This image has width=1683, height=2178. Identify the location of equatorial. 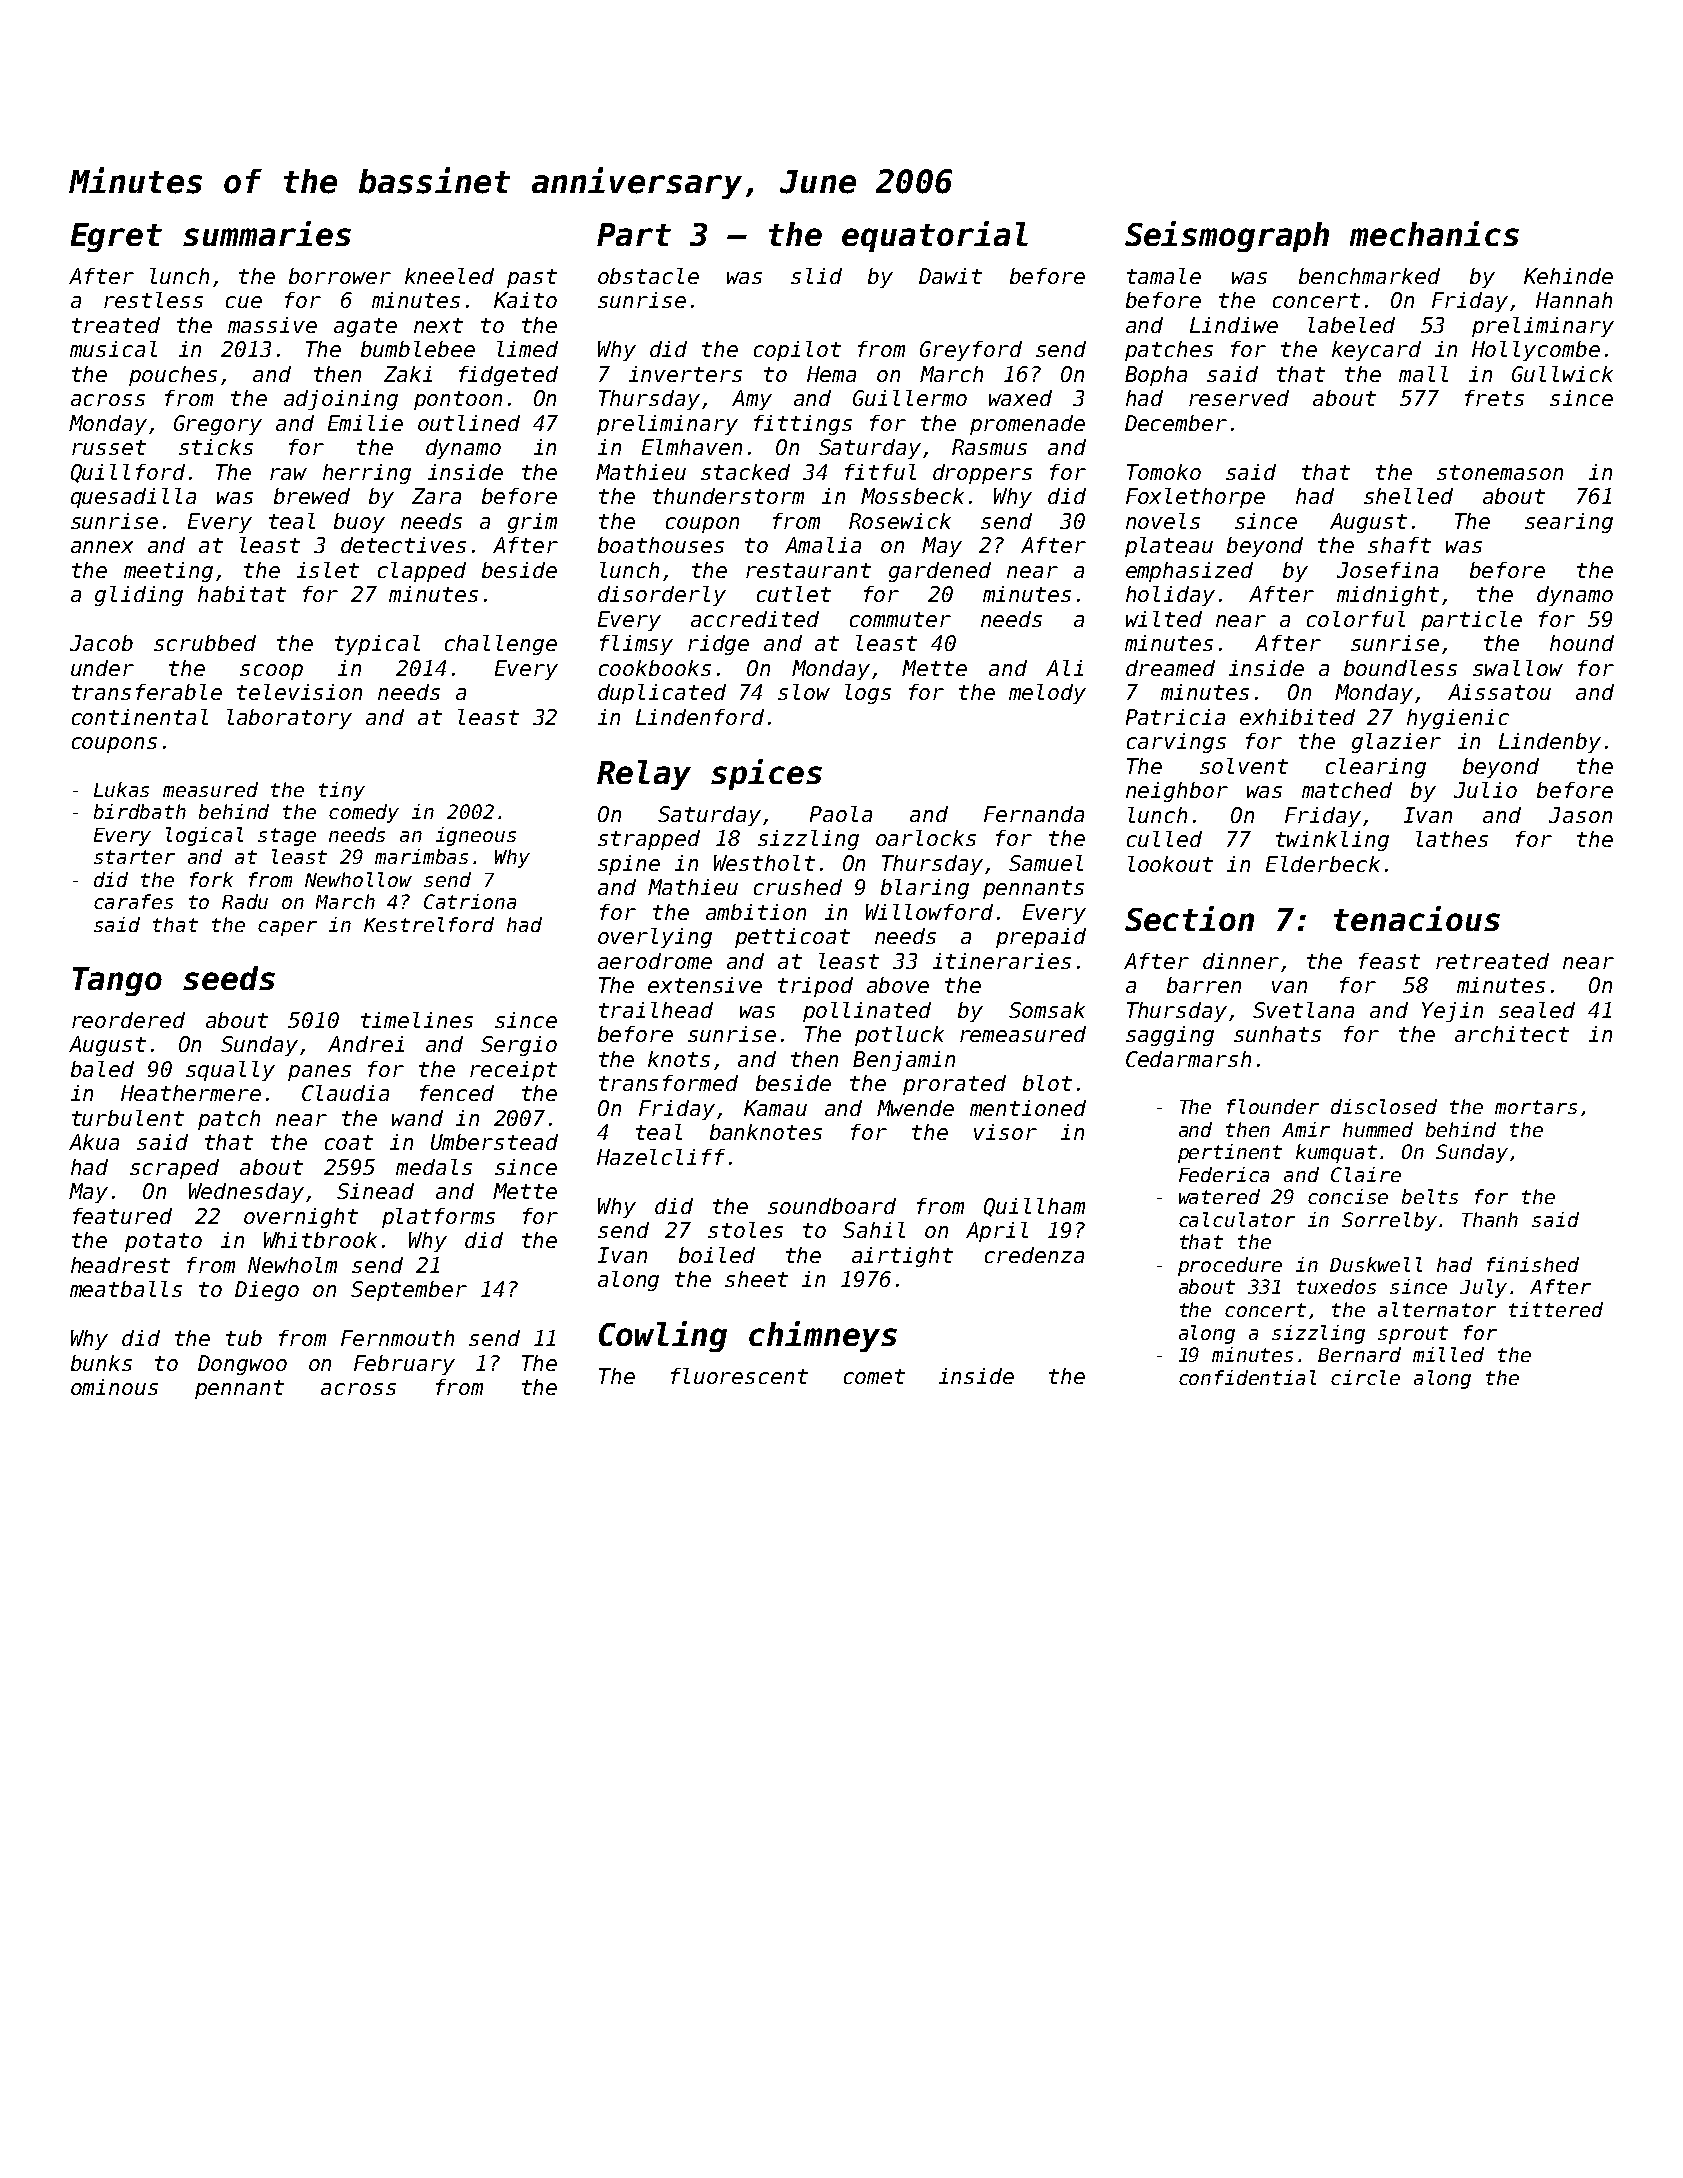
(935, 236).
